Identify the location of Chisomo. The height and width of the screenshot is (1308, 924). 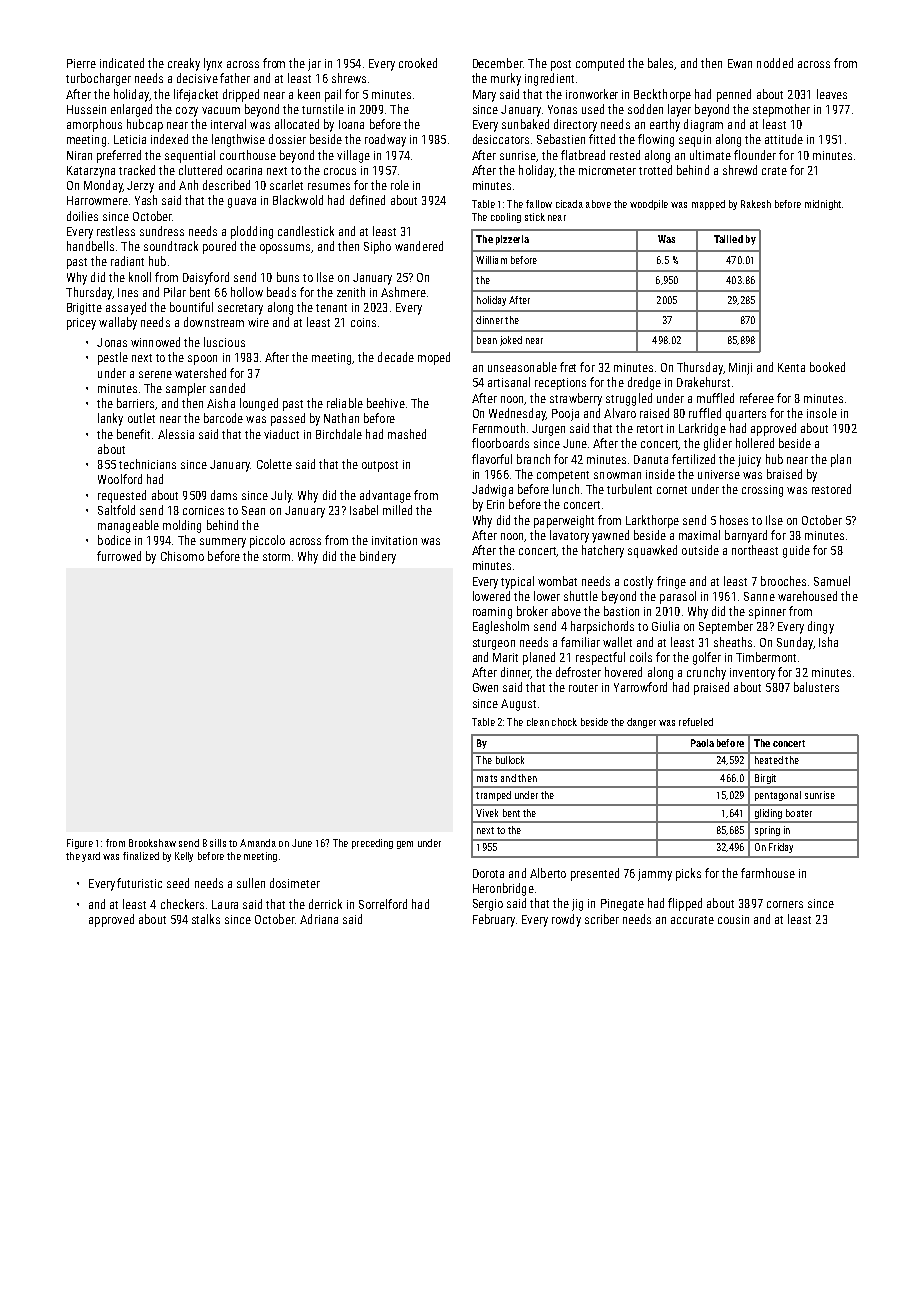
(182, 556).
